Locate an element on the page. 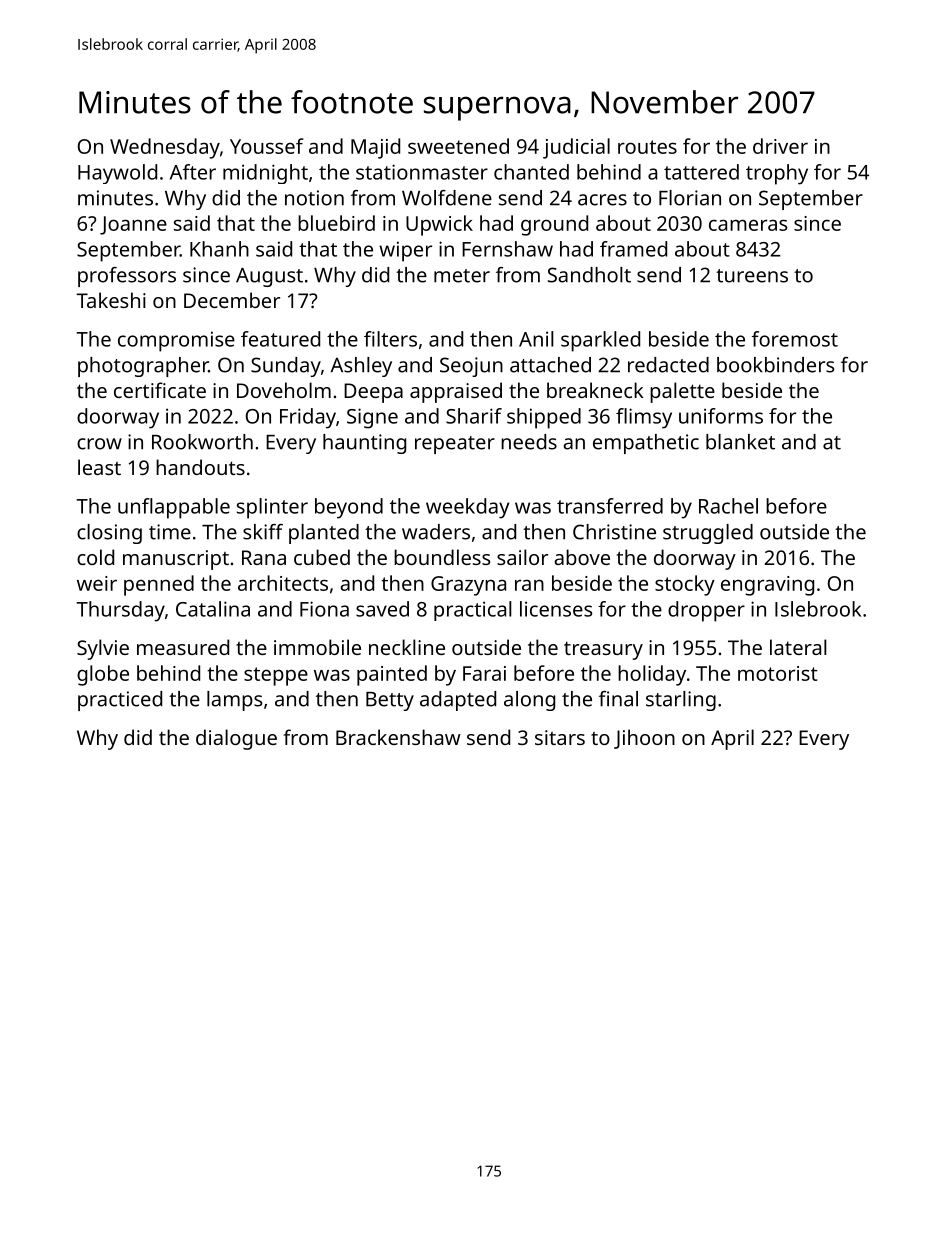 The image size is (952, 1233). planted is located at coordinates (324, 534).
